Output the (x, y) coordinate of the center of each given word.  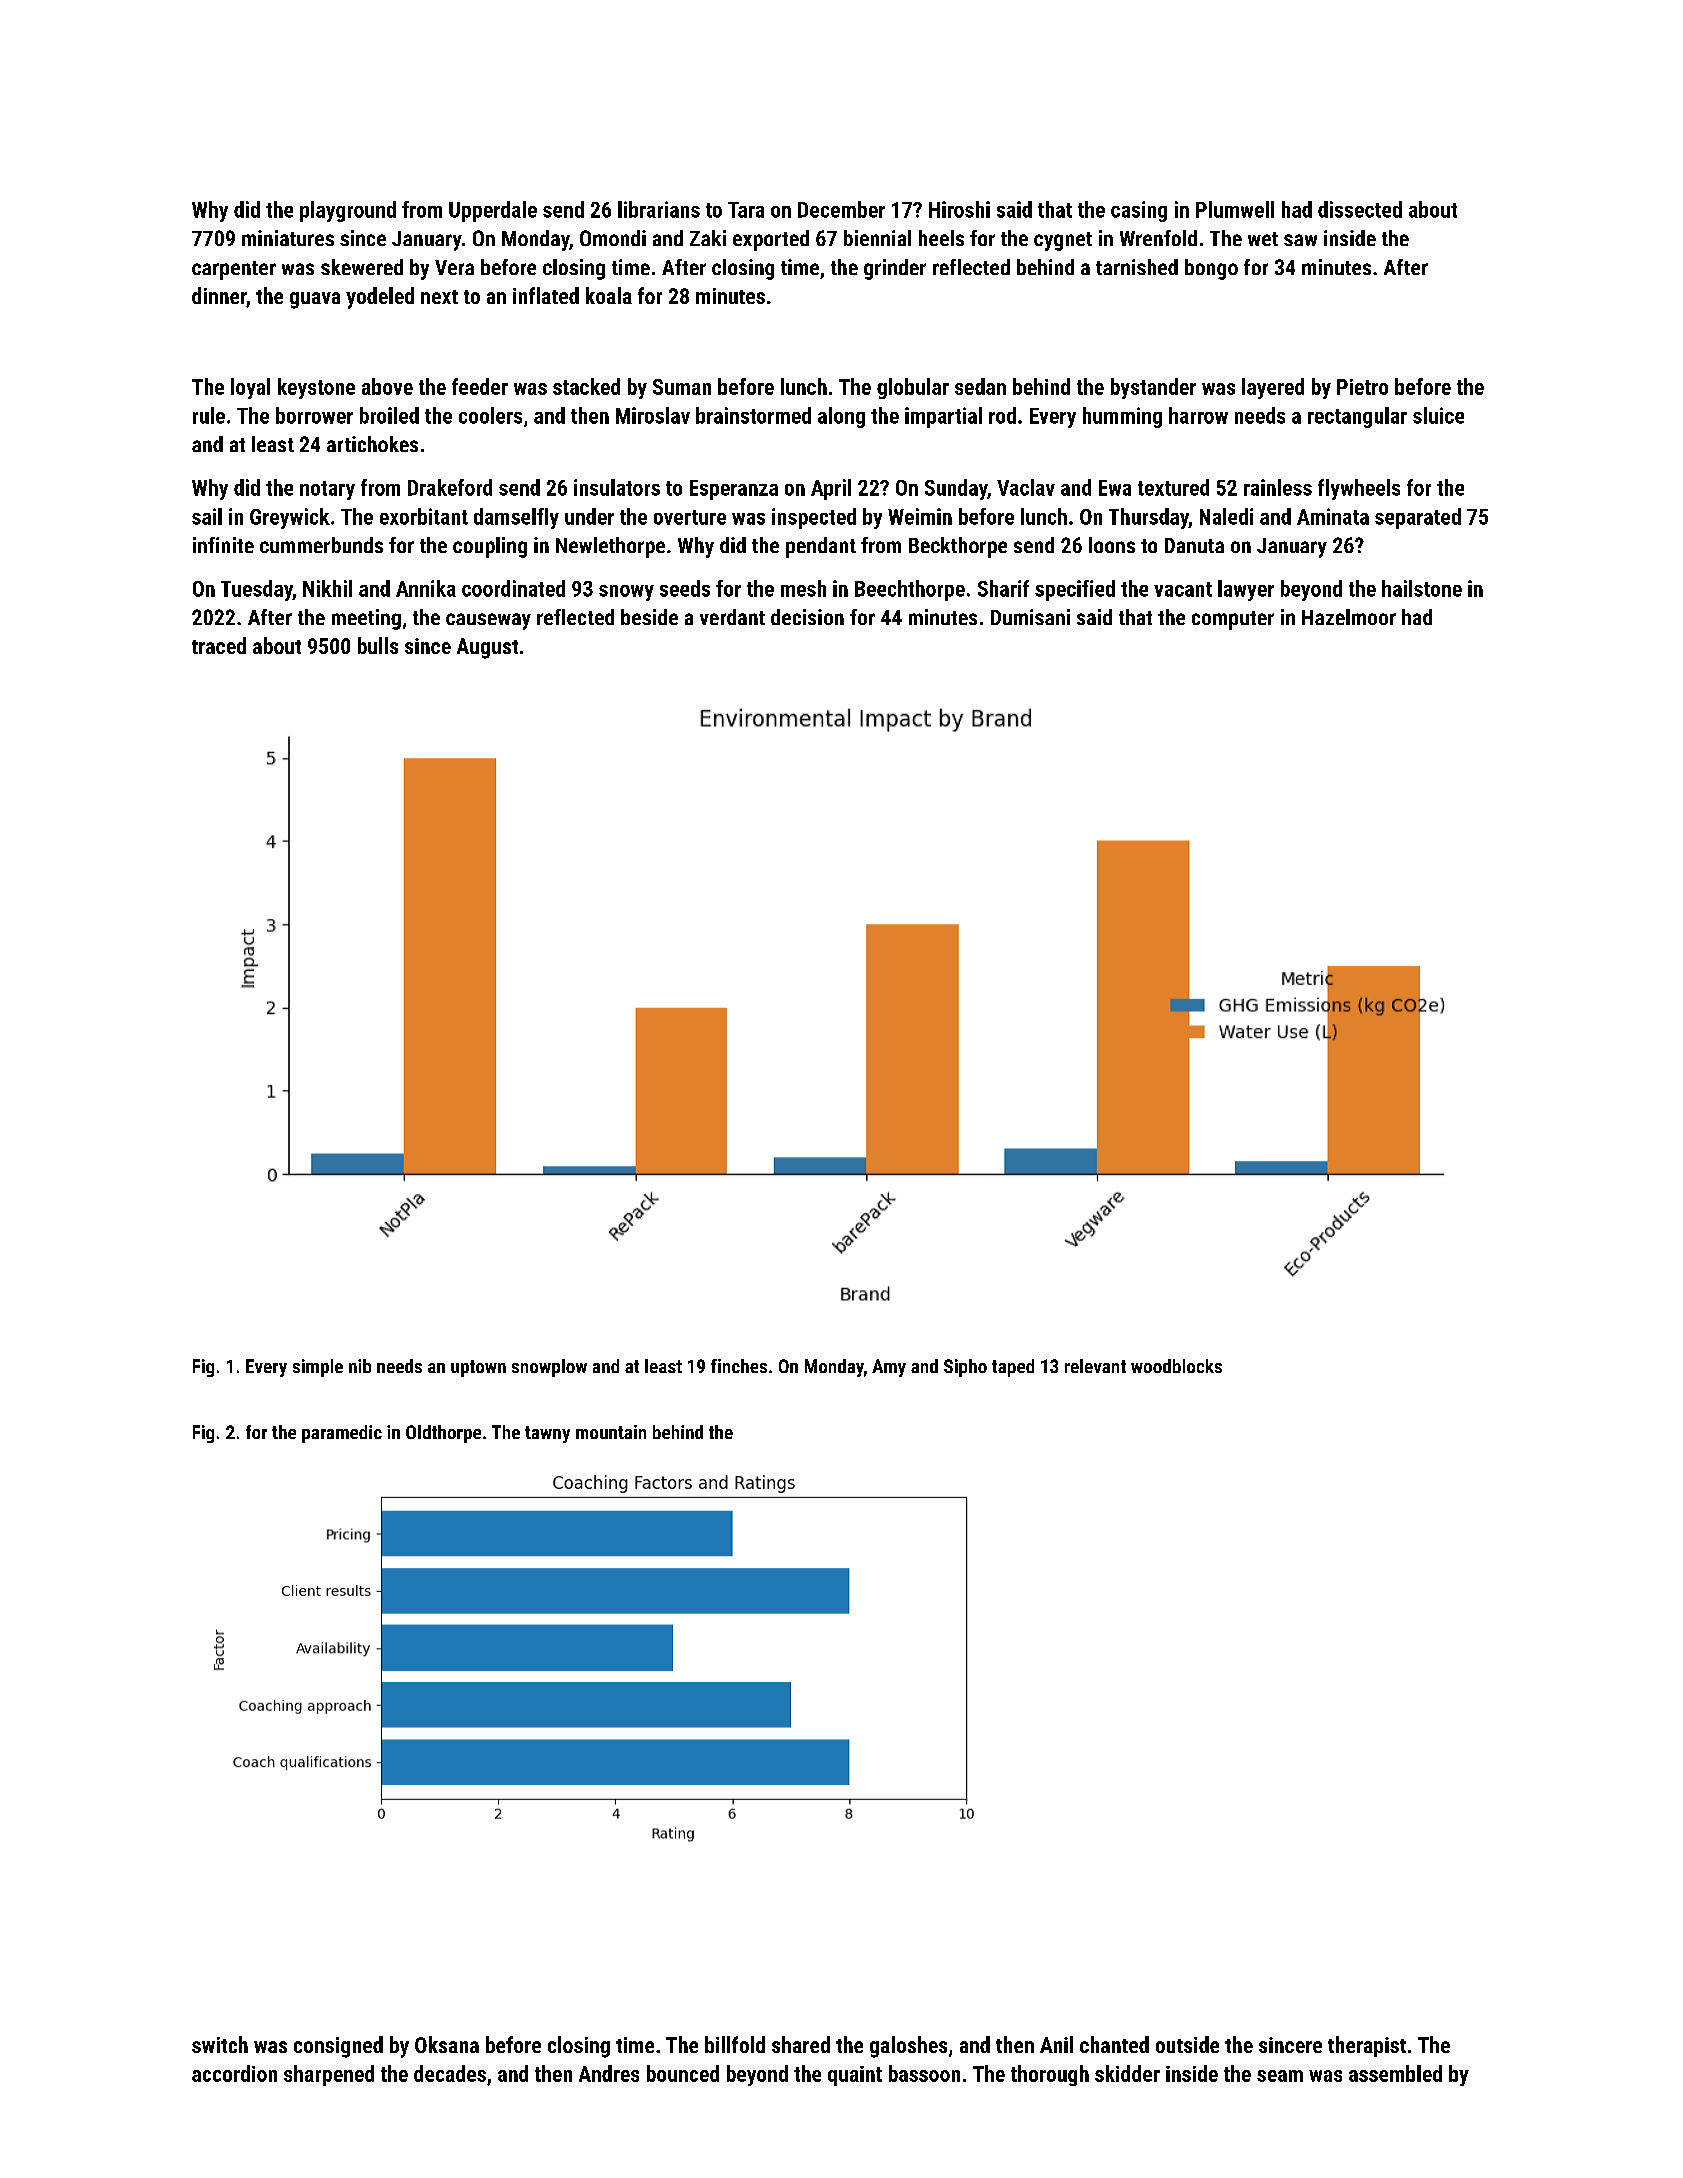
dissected (1360, 209)
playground (348, 211)
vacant (1183, 589)
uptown (478, 1368)
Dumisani (1030, 617)
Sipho (965, 1368)
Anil (1056, 2044)
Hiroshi (959, 209)
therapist (1367, 2046)
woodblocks (1176, 1366)
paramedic (342, 1434)
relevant (1095, 1366)
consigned (338, 2047)
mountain (611, 1432)
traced (219, 645)
